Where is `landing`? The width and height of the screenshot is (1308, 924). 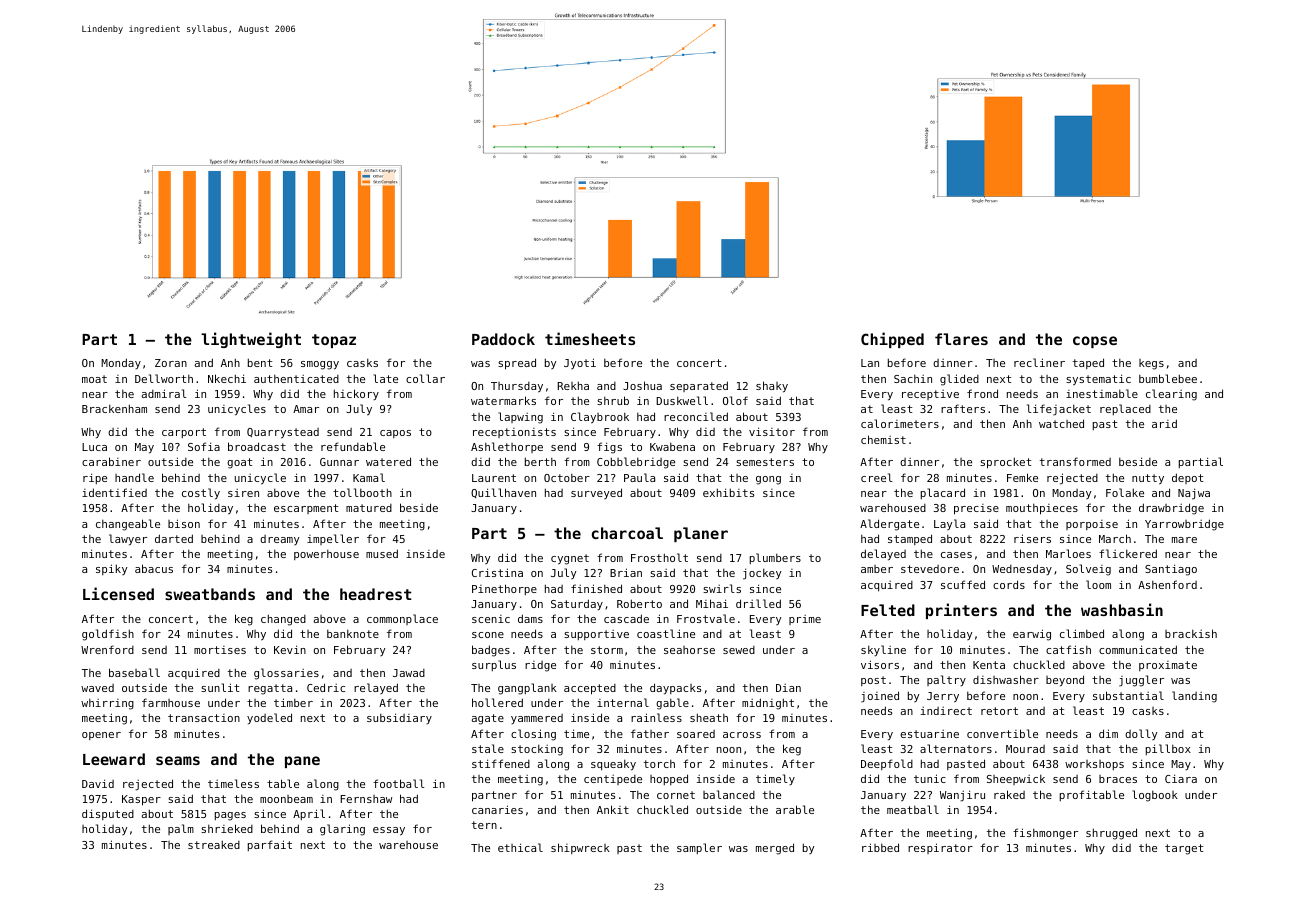 landing is located at coordinates (1194, 697).
